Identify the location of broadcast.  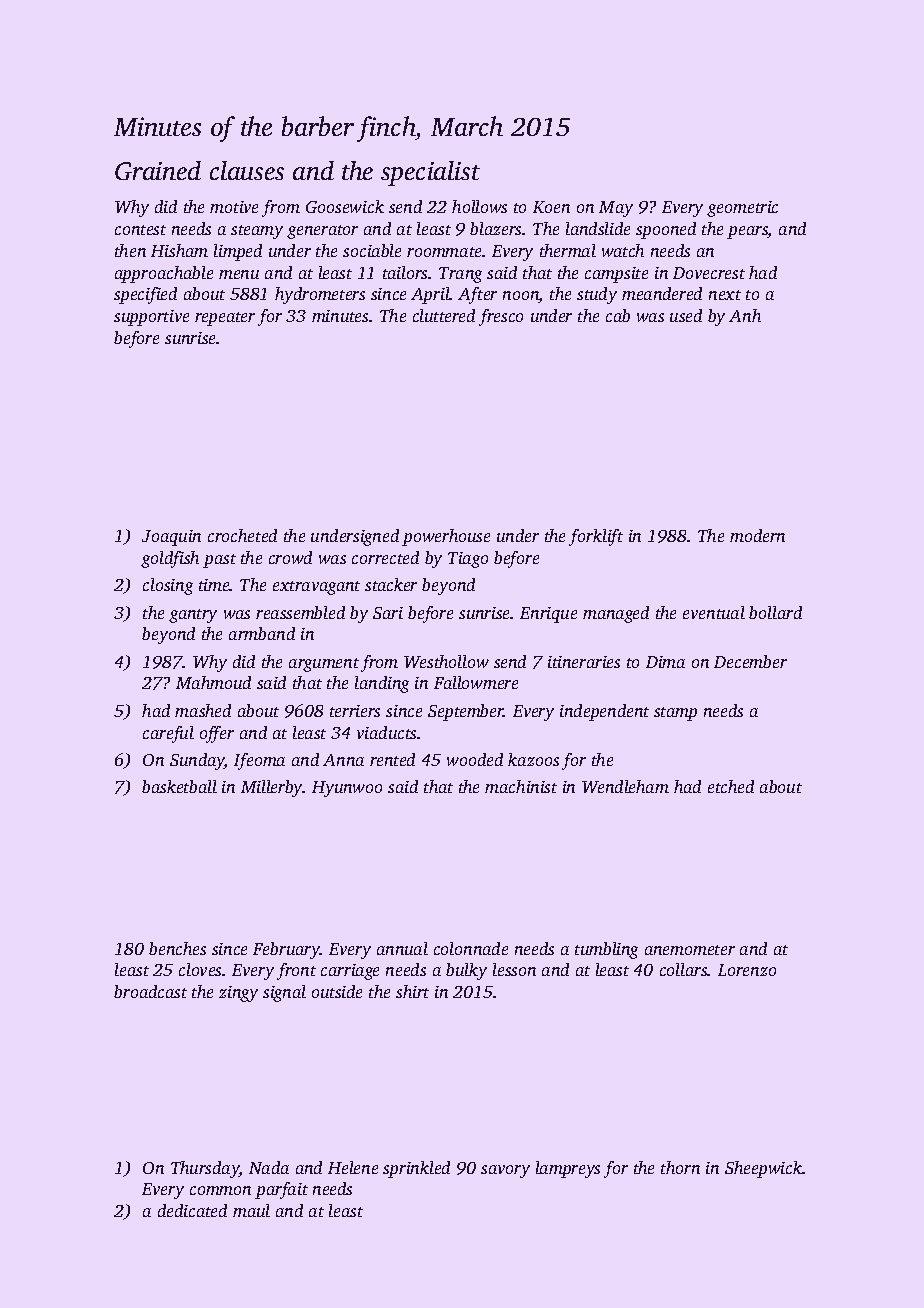
(150, 991).
